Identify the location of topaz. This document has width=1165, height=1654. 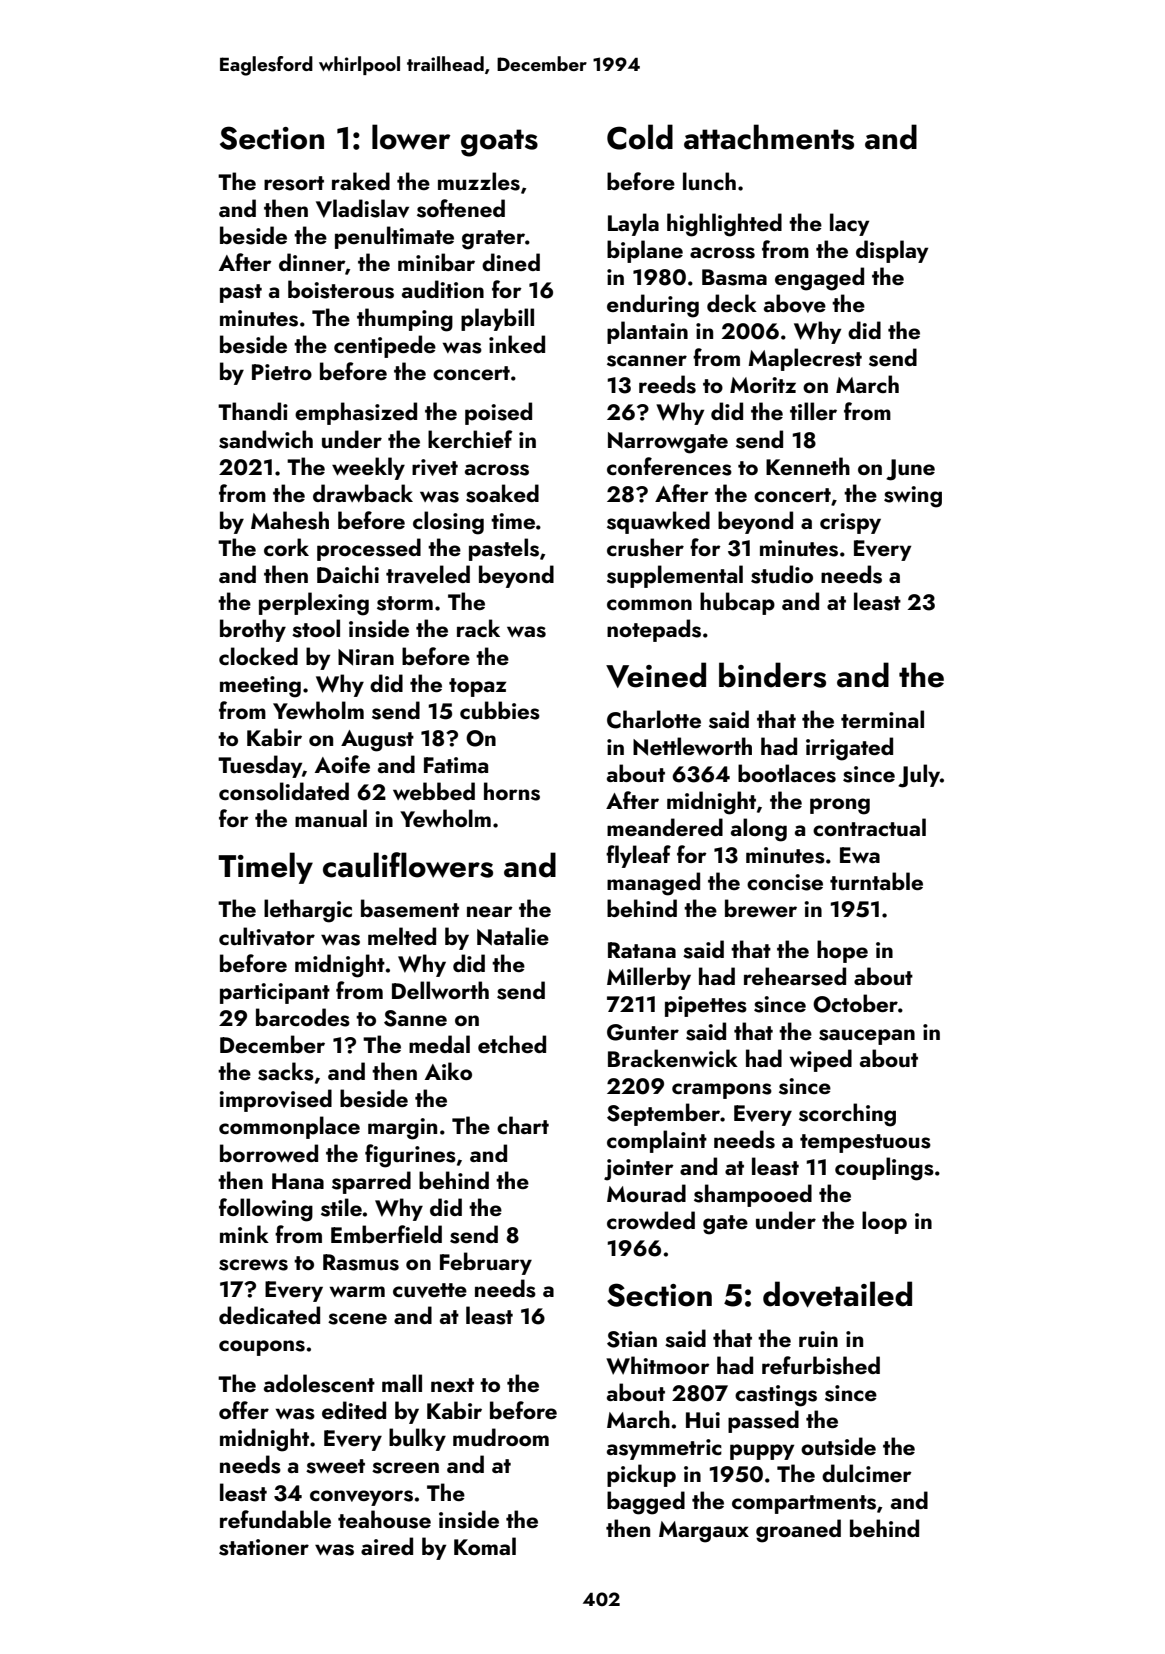
(477, 687).
